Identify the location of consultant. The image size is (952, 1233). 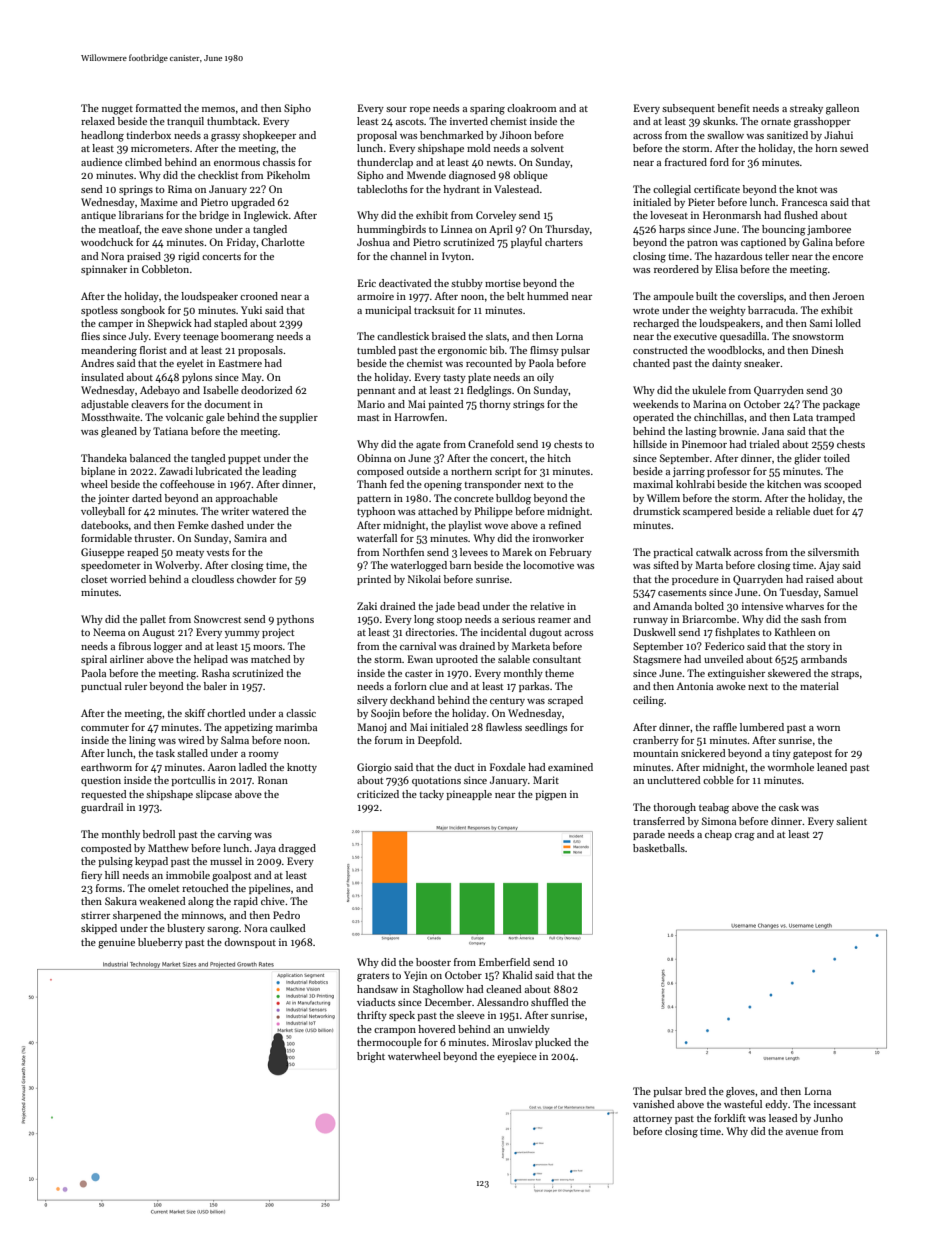
(557, 659).
